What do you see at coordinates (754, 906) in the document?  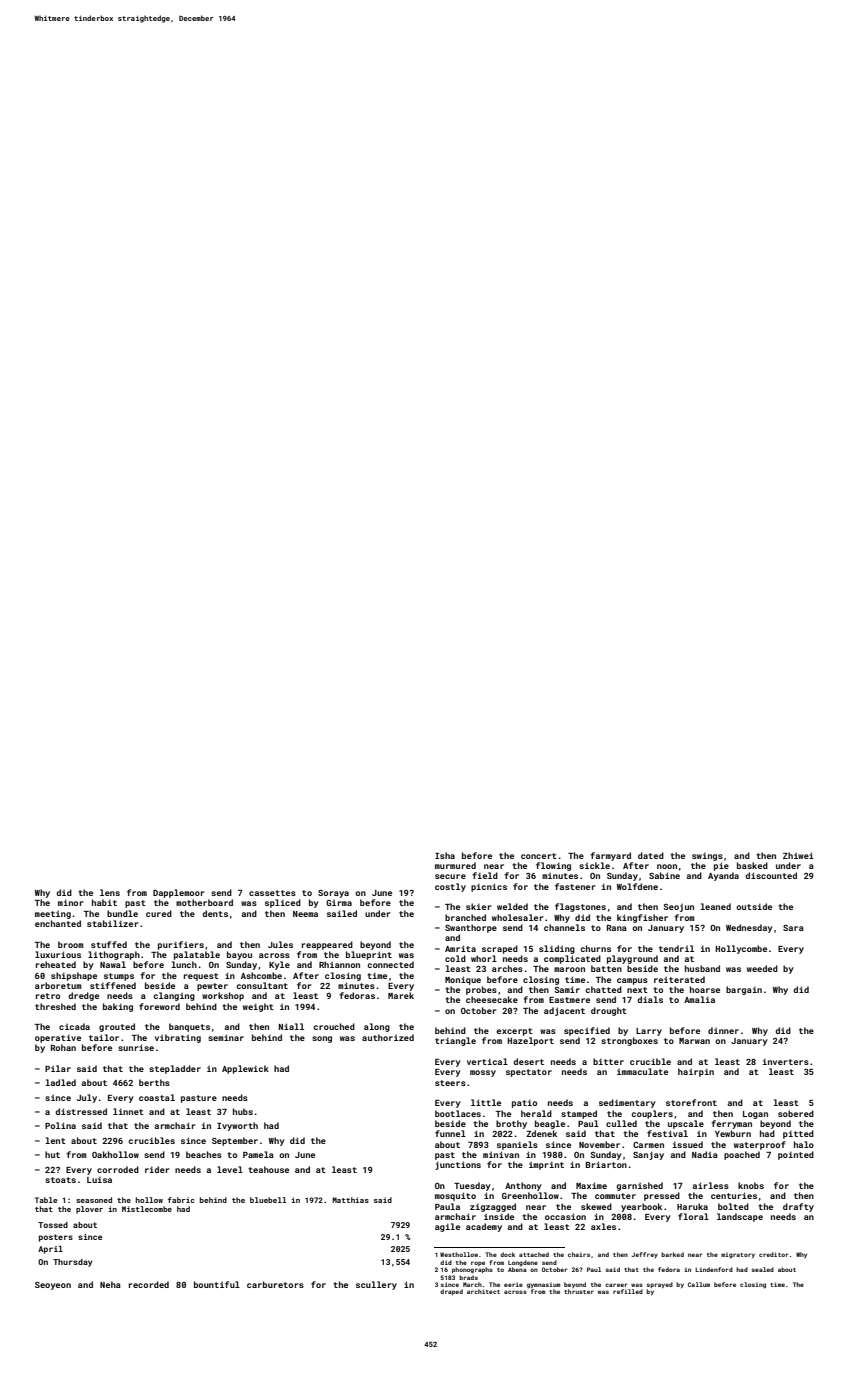 I see `outside` at bounding box center [754, 906].
